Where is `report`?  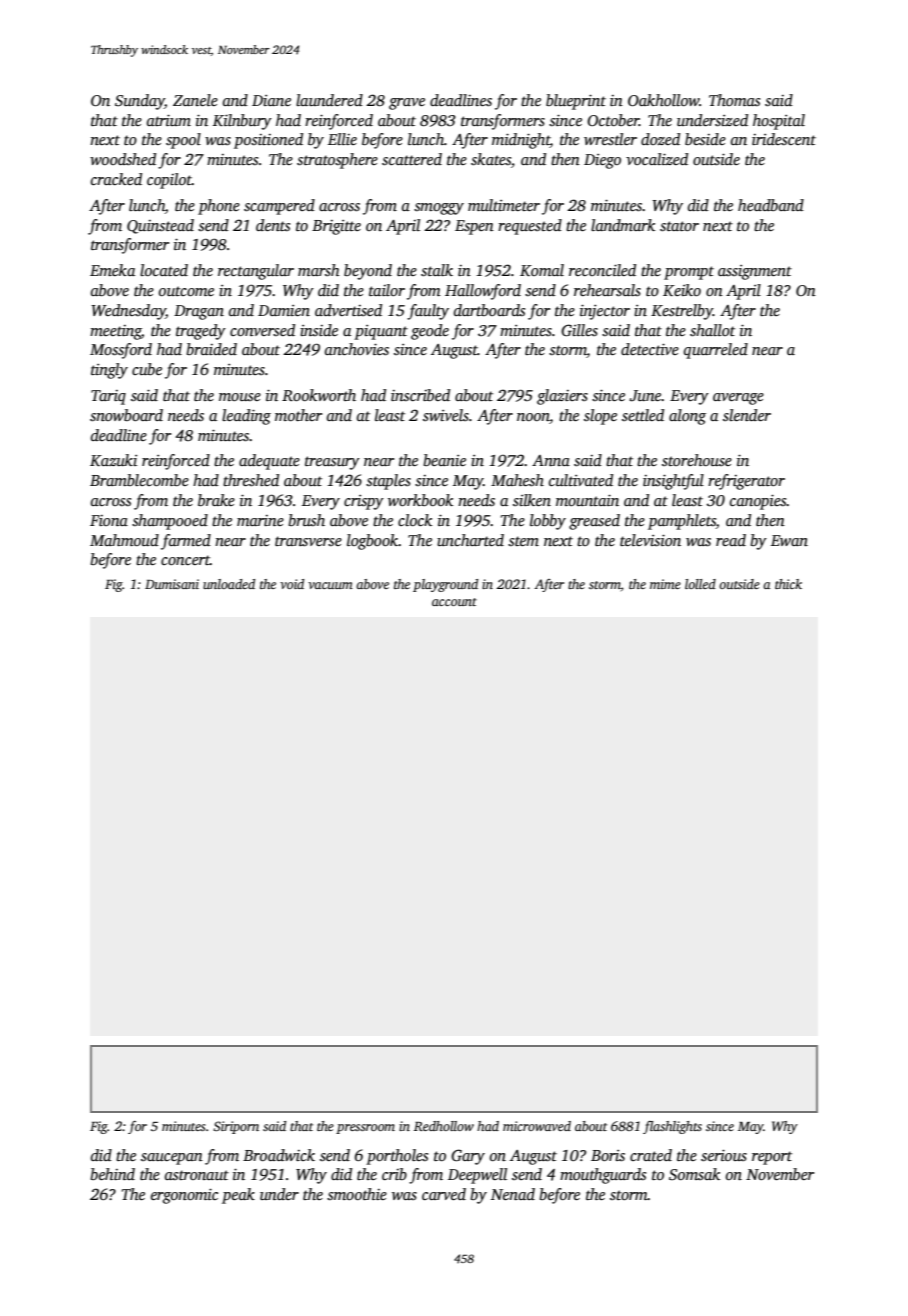 report is located at coordinates (772, 1158).
